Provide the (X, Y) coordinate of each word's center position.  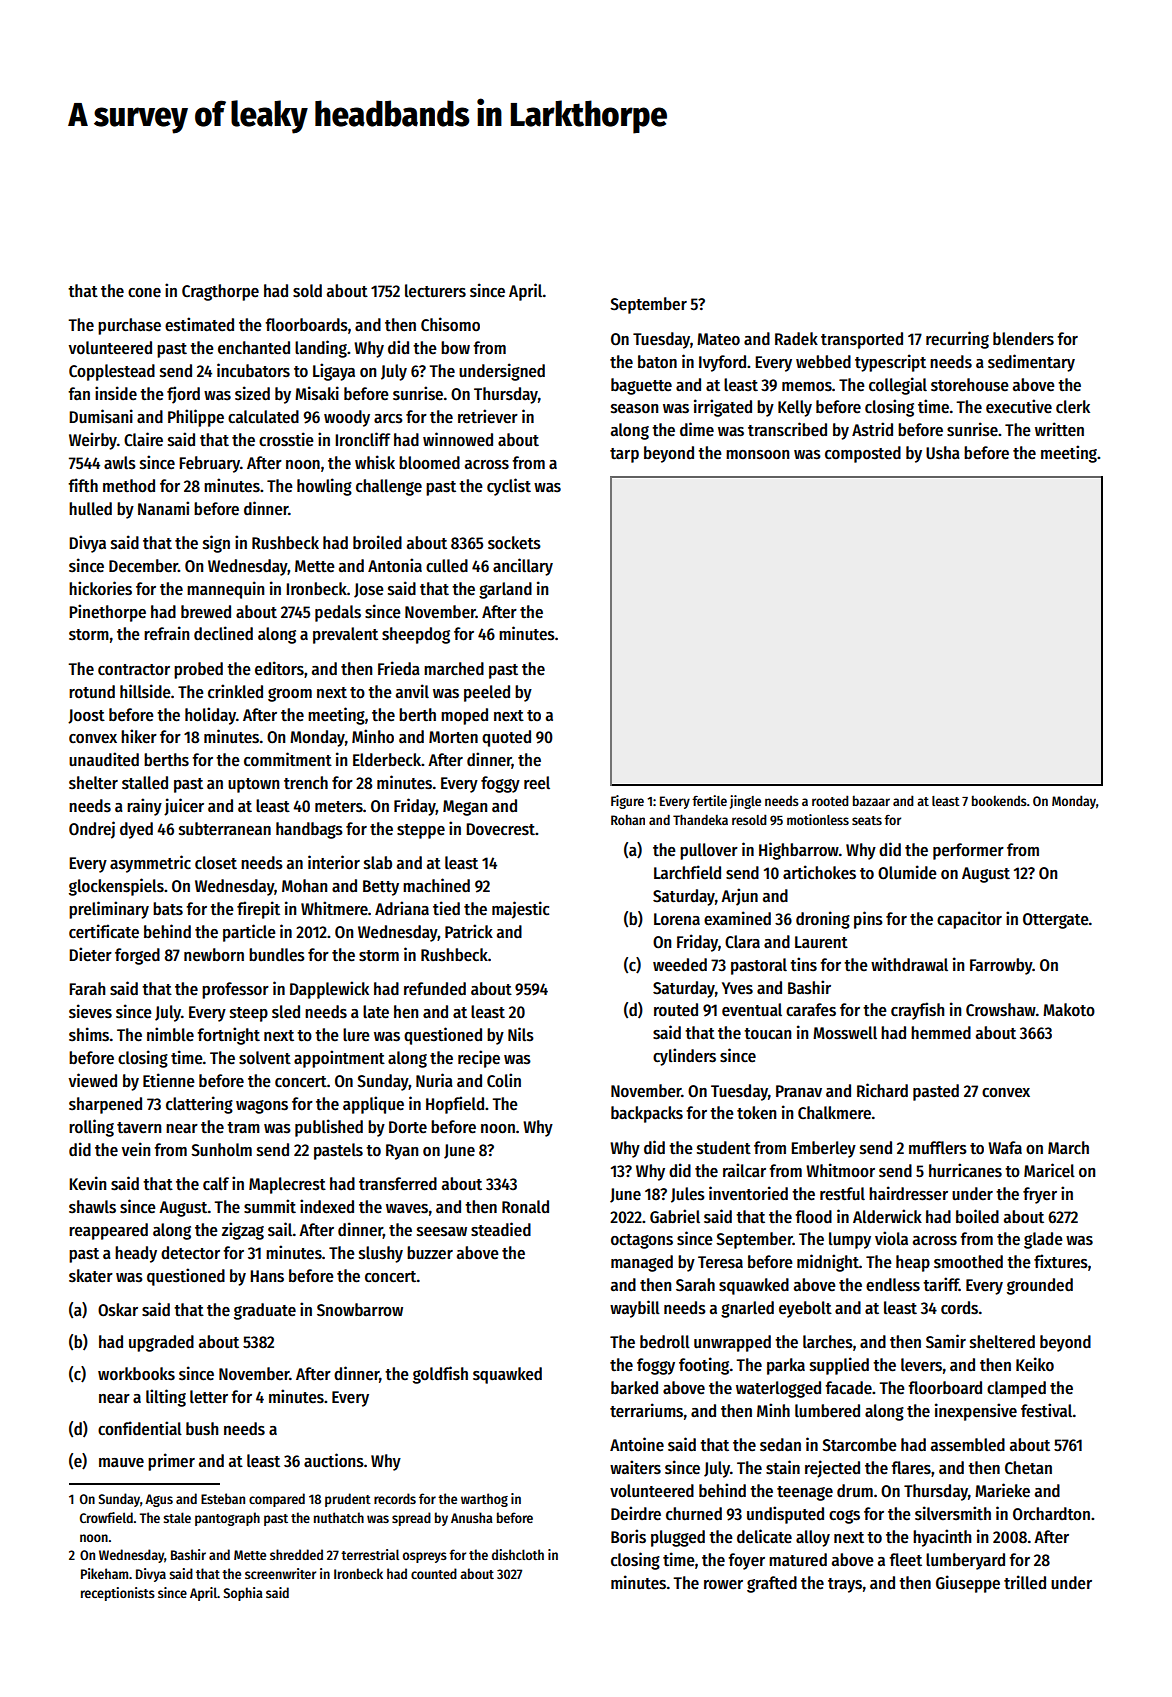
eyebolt (805, 1309)
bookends (999, 800)
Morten (453, 737)
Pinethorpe (107, 613)
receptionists (118, 1594)
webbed (823, 362)
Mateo (718, 339)
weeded (680, 965)
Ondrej (92, 830)
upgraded (161, 1343)
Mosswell (845, 1033)
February (209, 464)
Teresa (720, 1262)
